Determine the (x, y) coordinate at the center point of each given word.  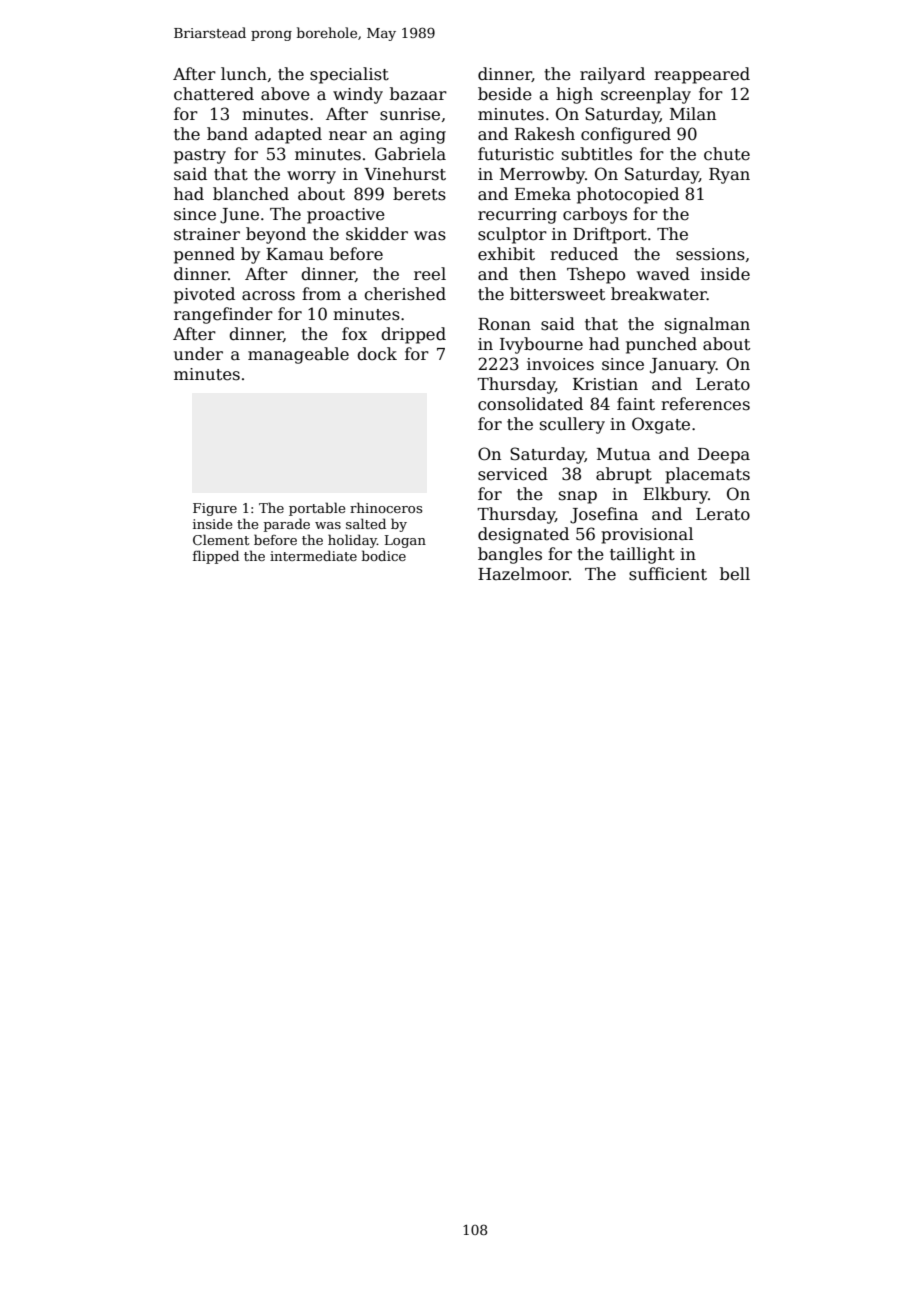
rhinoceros (386, 507)
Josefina (604, 515)
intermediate (313, 555)
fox (354, 333)
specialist (349, 75)
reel (430, 274)
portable (317, 509)
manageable (298, 355)
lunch (244, 74)
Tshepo (596, 275)
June (239, 216)
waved (663, 274)
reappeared (702, 75)
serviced (513, 474)
